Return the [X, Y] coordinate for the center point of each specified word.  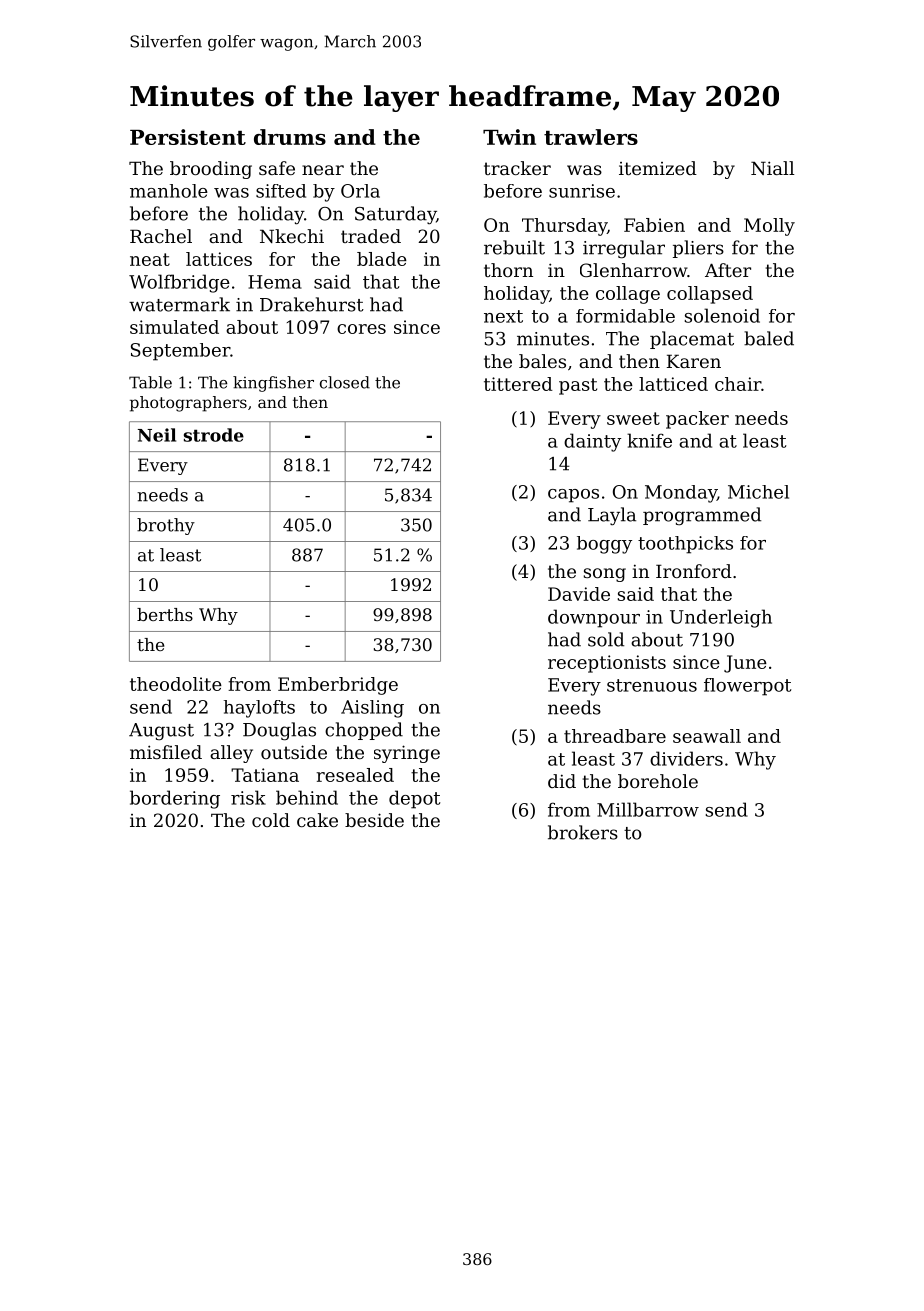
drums [290, 137]
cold [271, 820]
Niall [772, 168]
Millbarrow [648, 809]
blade [382, 259]
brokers [583, 832]
